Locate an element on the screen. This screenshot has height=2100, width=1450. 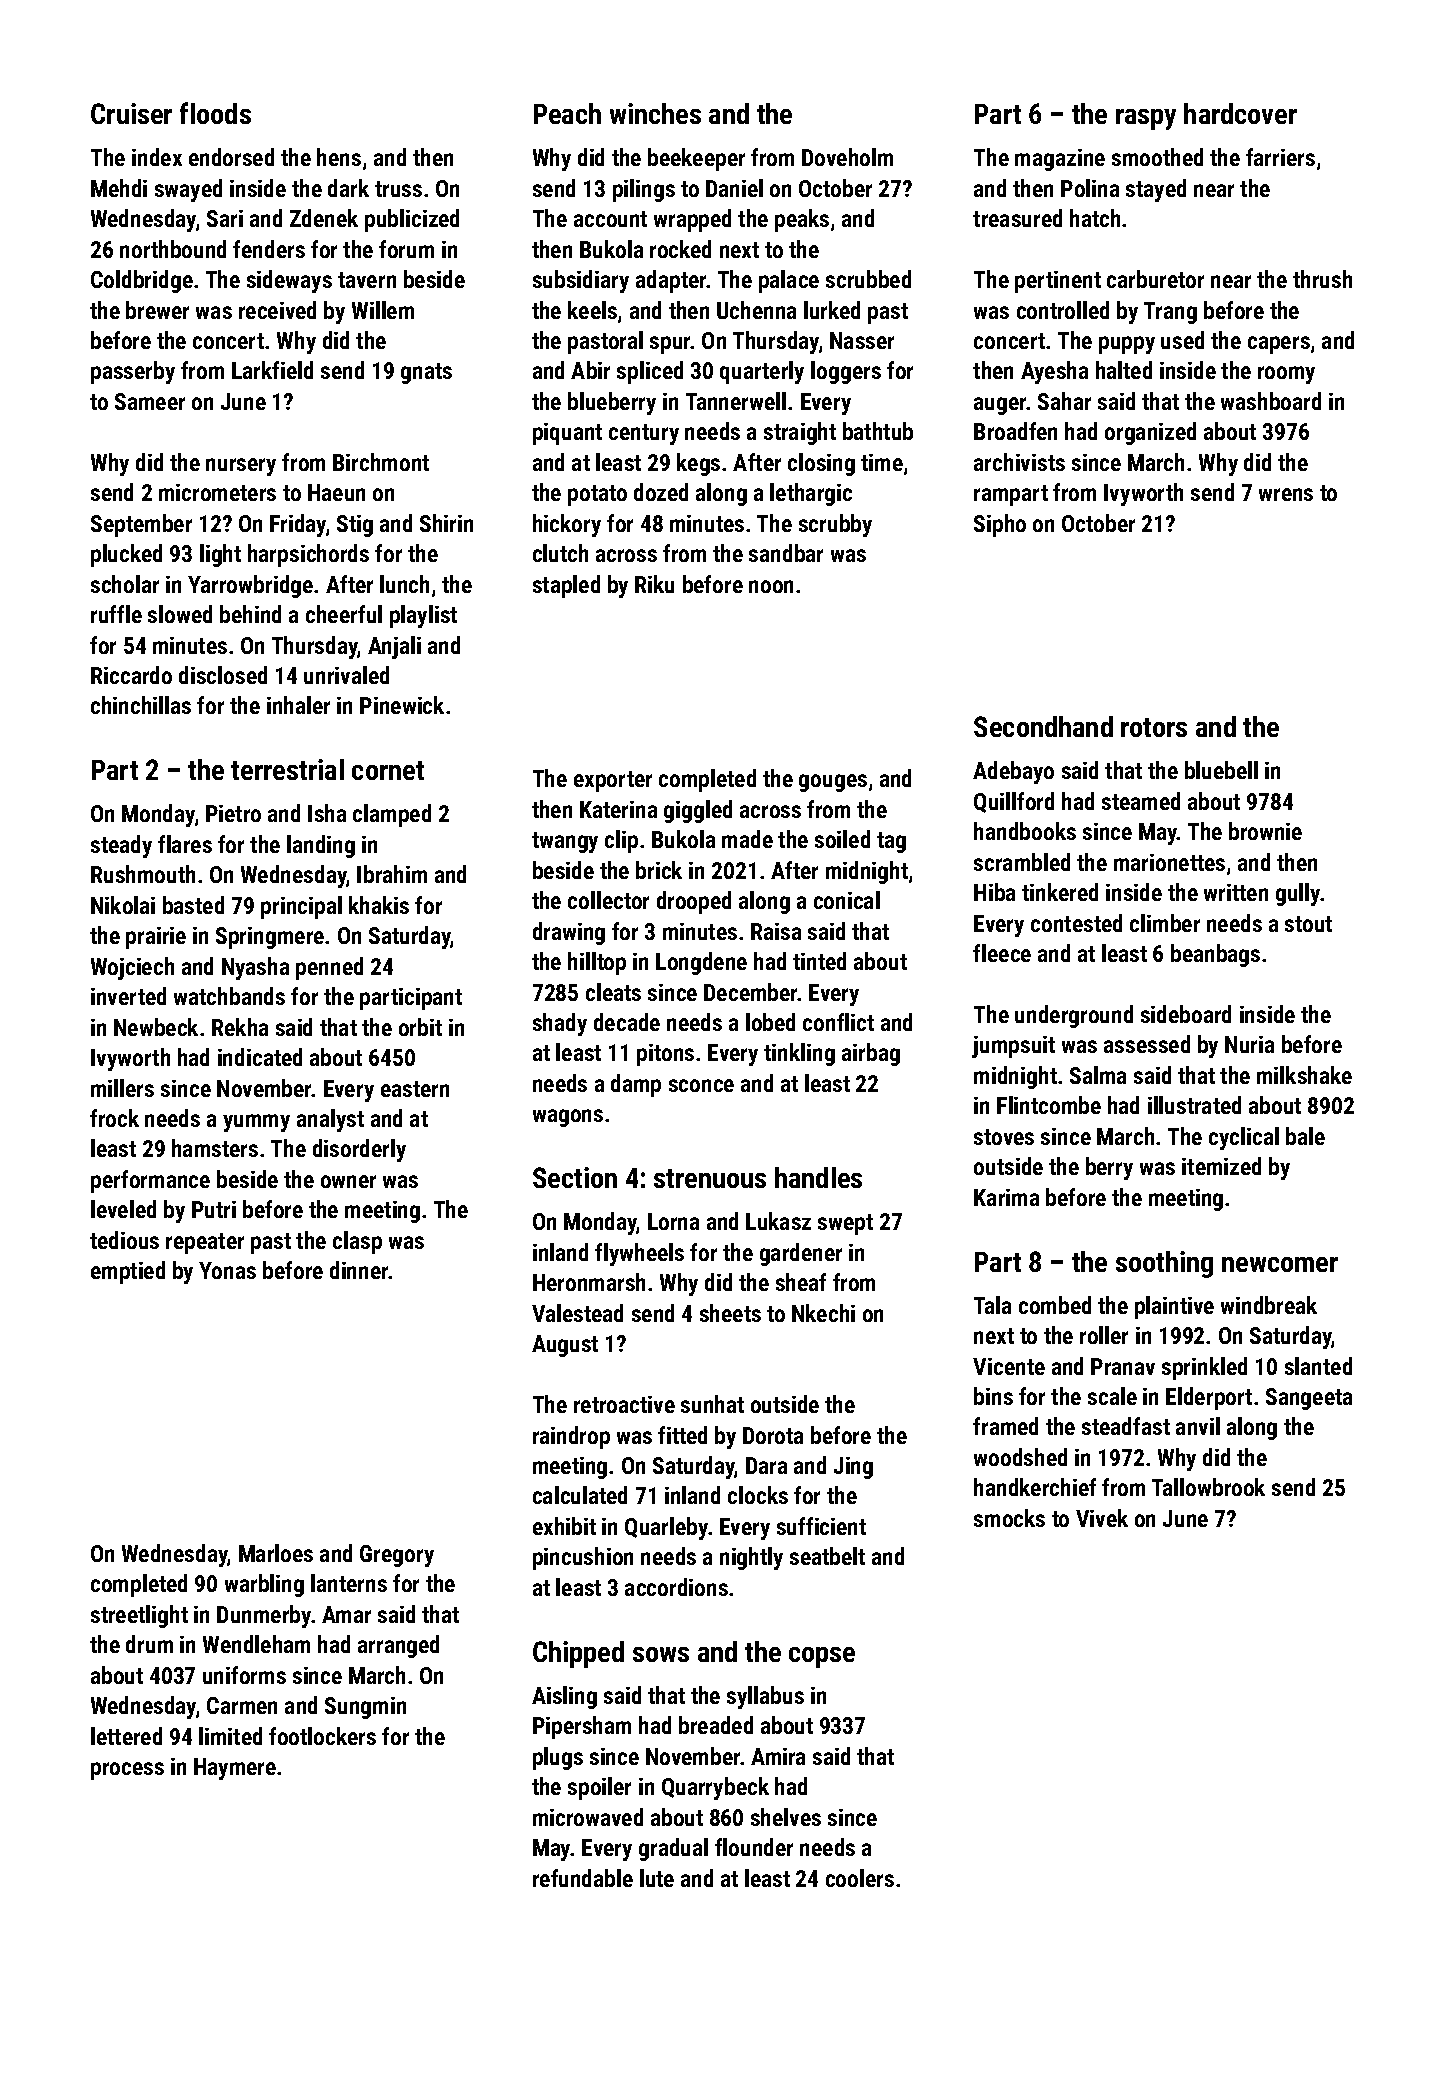
giggled is located at coordinates (698, 811).
